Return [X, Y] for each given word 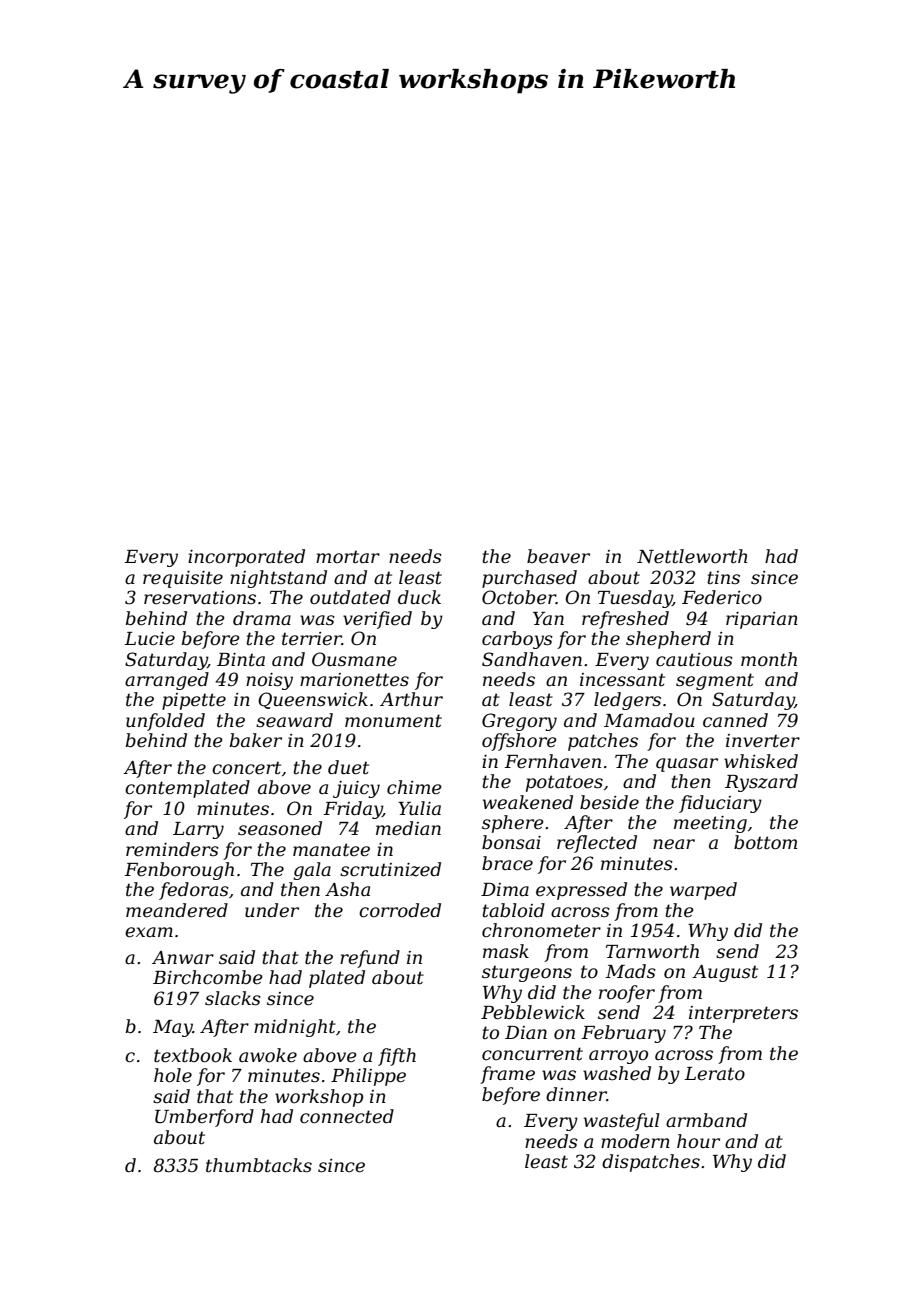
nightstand [278, 579]
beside [609, 802]
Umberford [204, 1118]
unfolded [165, 722]
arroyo [618, 1057]
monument [393, 721]
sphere [513, 824]
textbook [193, 1055]
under [272, 910]
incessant [622, 680]
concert [246, 768]
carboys [517, 640]
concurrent [532, 1054]
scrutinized [390, 869]
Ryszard [761, 783]
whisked [761, 761]
